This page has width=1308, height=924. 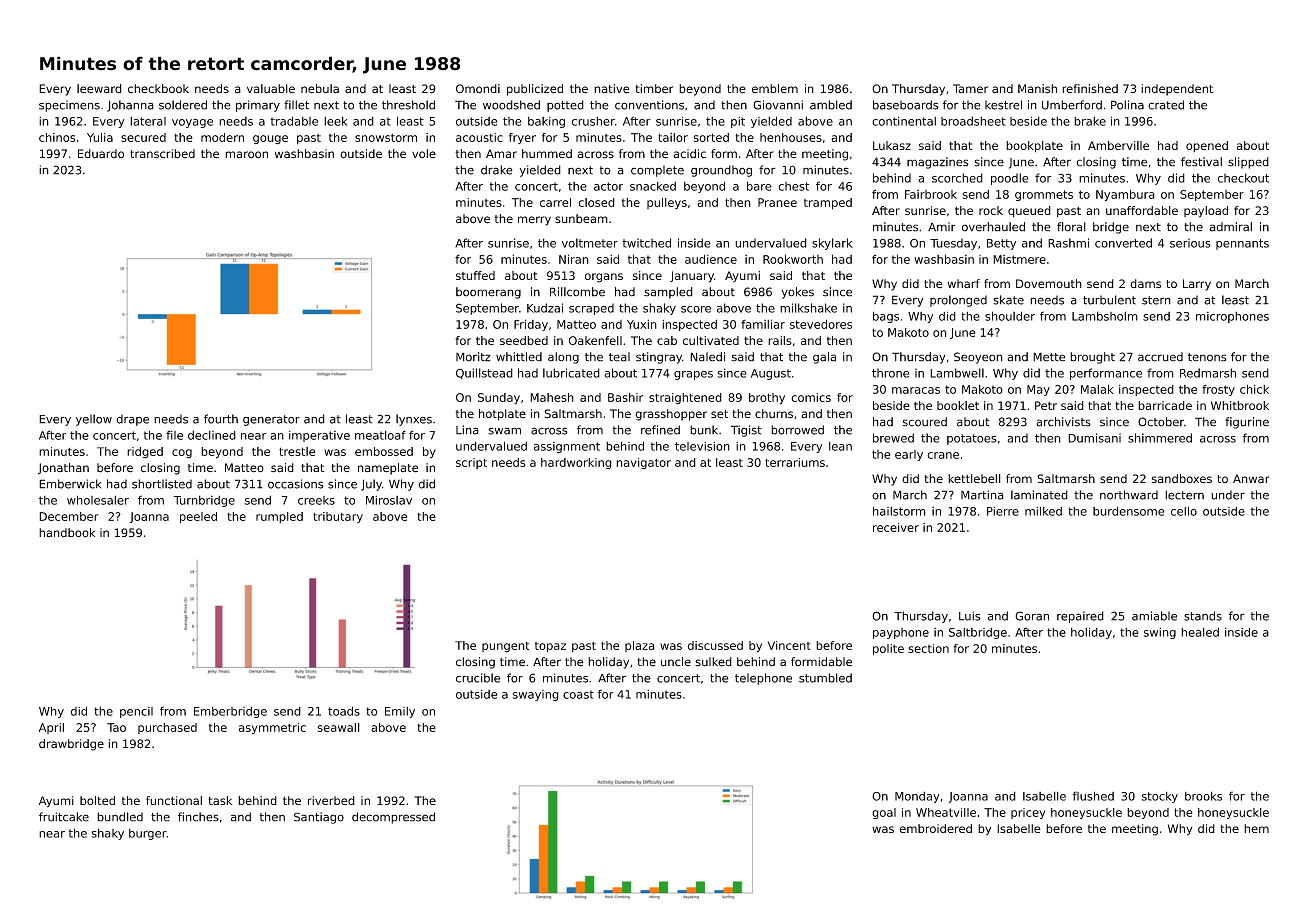 I want to click on pencil, so click(x=136, y=712).
